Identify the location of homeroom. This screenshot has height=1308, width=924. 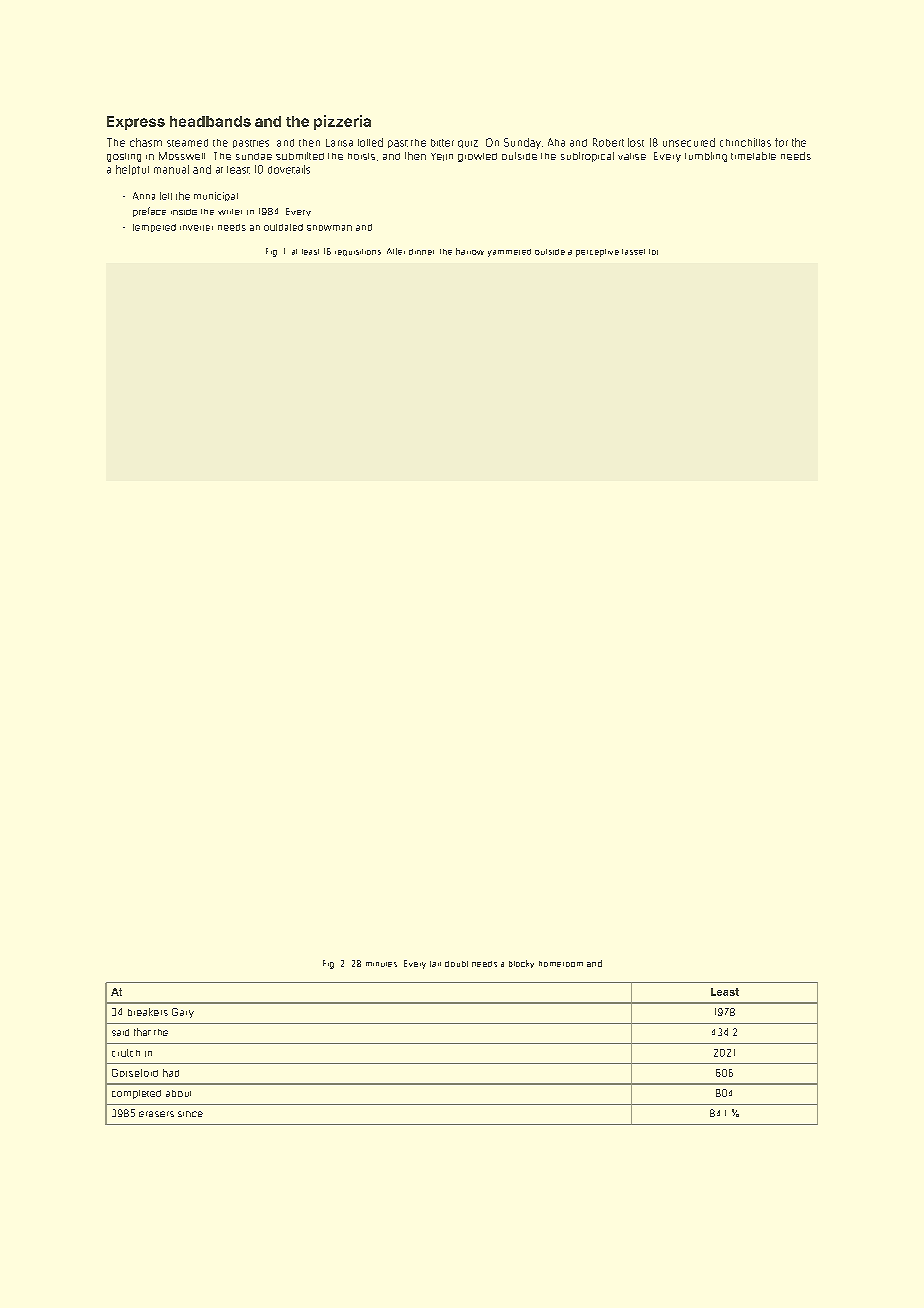
(561, 964).
